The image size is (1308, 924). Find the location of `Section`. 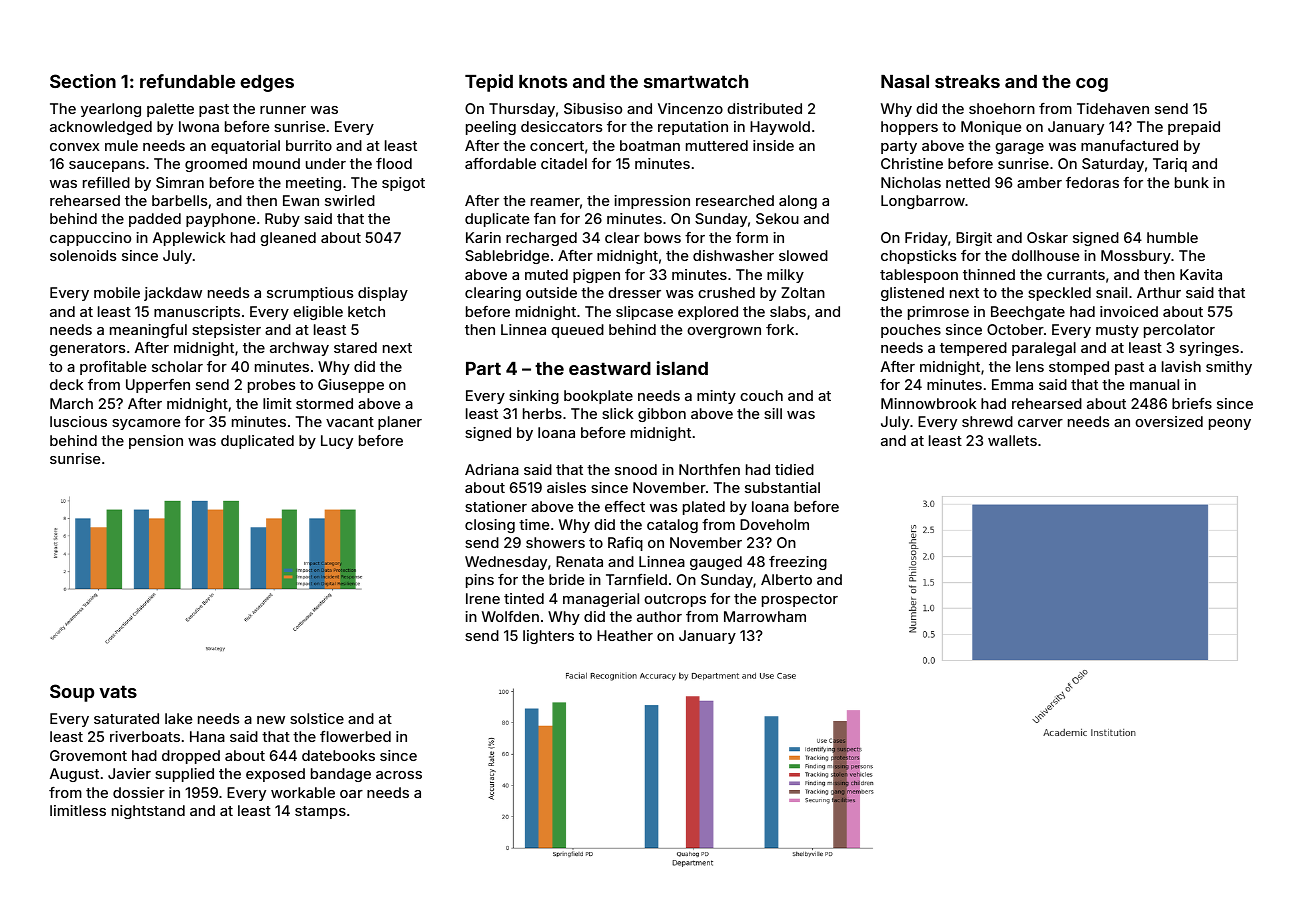

Section is located at coordinates (83, 81).
